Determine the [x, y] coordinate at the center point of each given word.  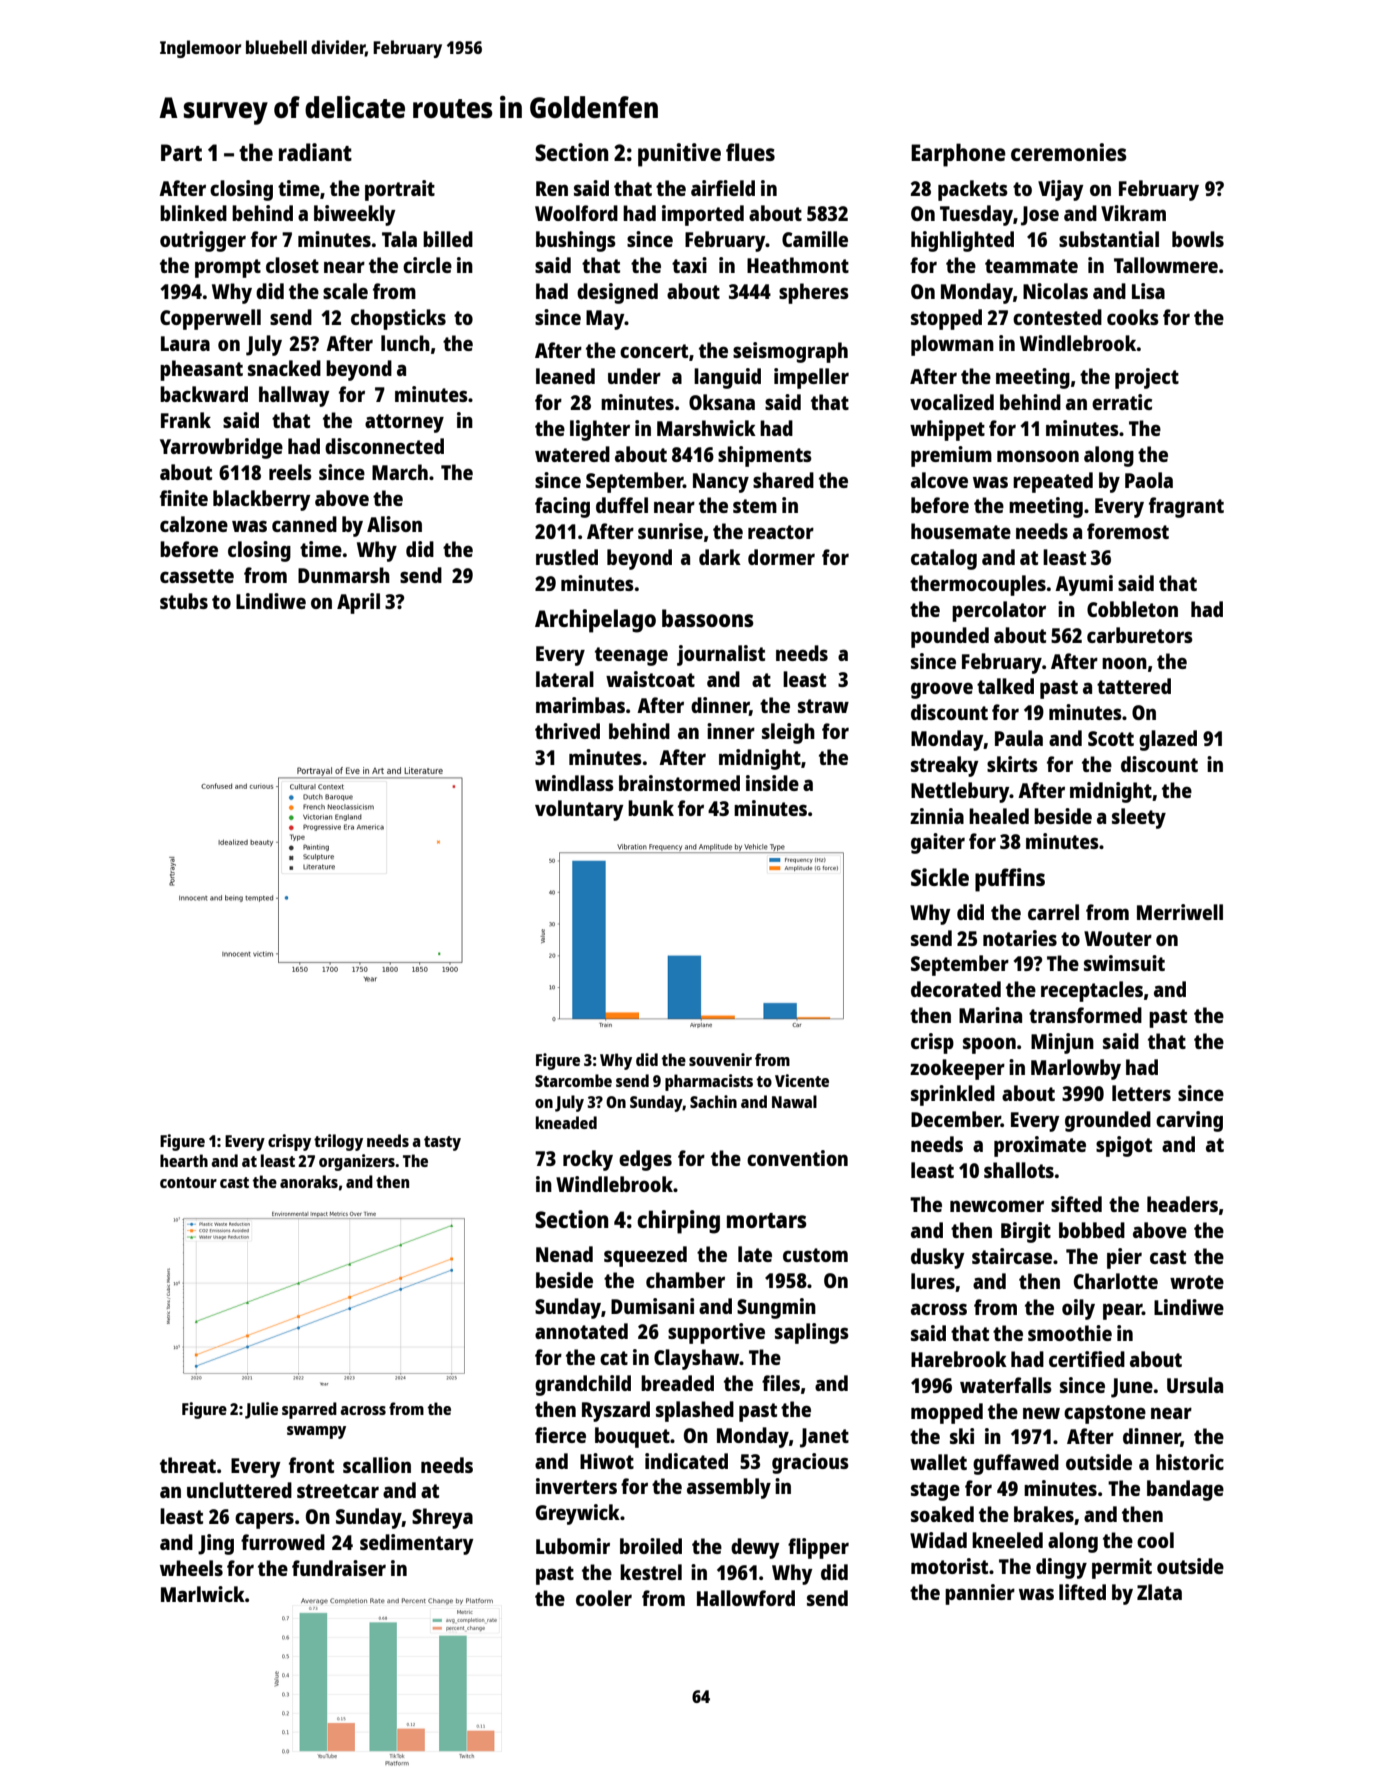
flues [750, 152]
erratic [1122, 402]
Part [181, 152]
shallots [1019, 1170]
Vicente [802, 1080]
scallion [377, 1465]
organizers [357, 1162]
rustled [567, 557]
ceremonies [1069, 152]
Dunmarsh [344, 575]
